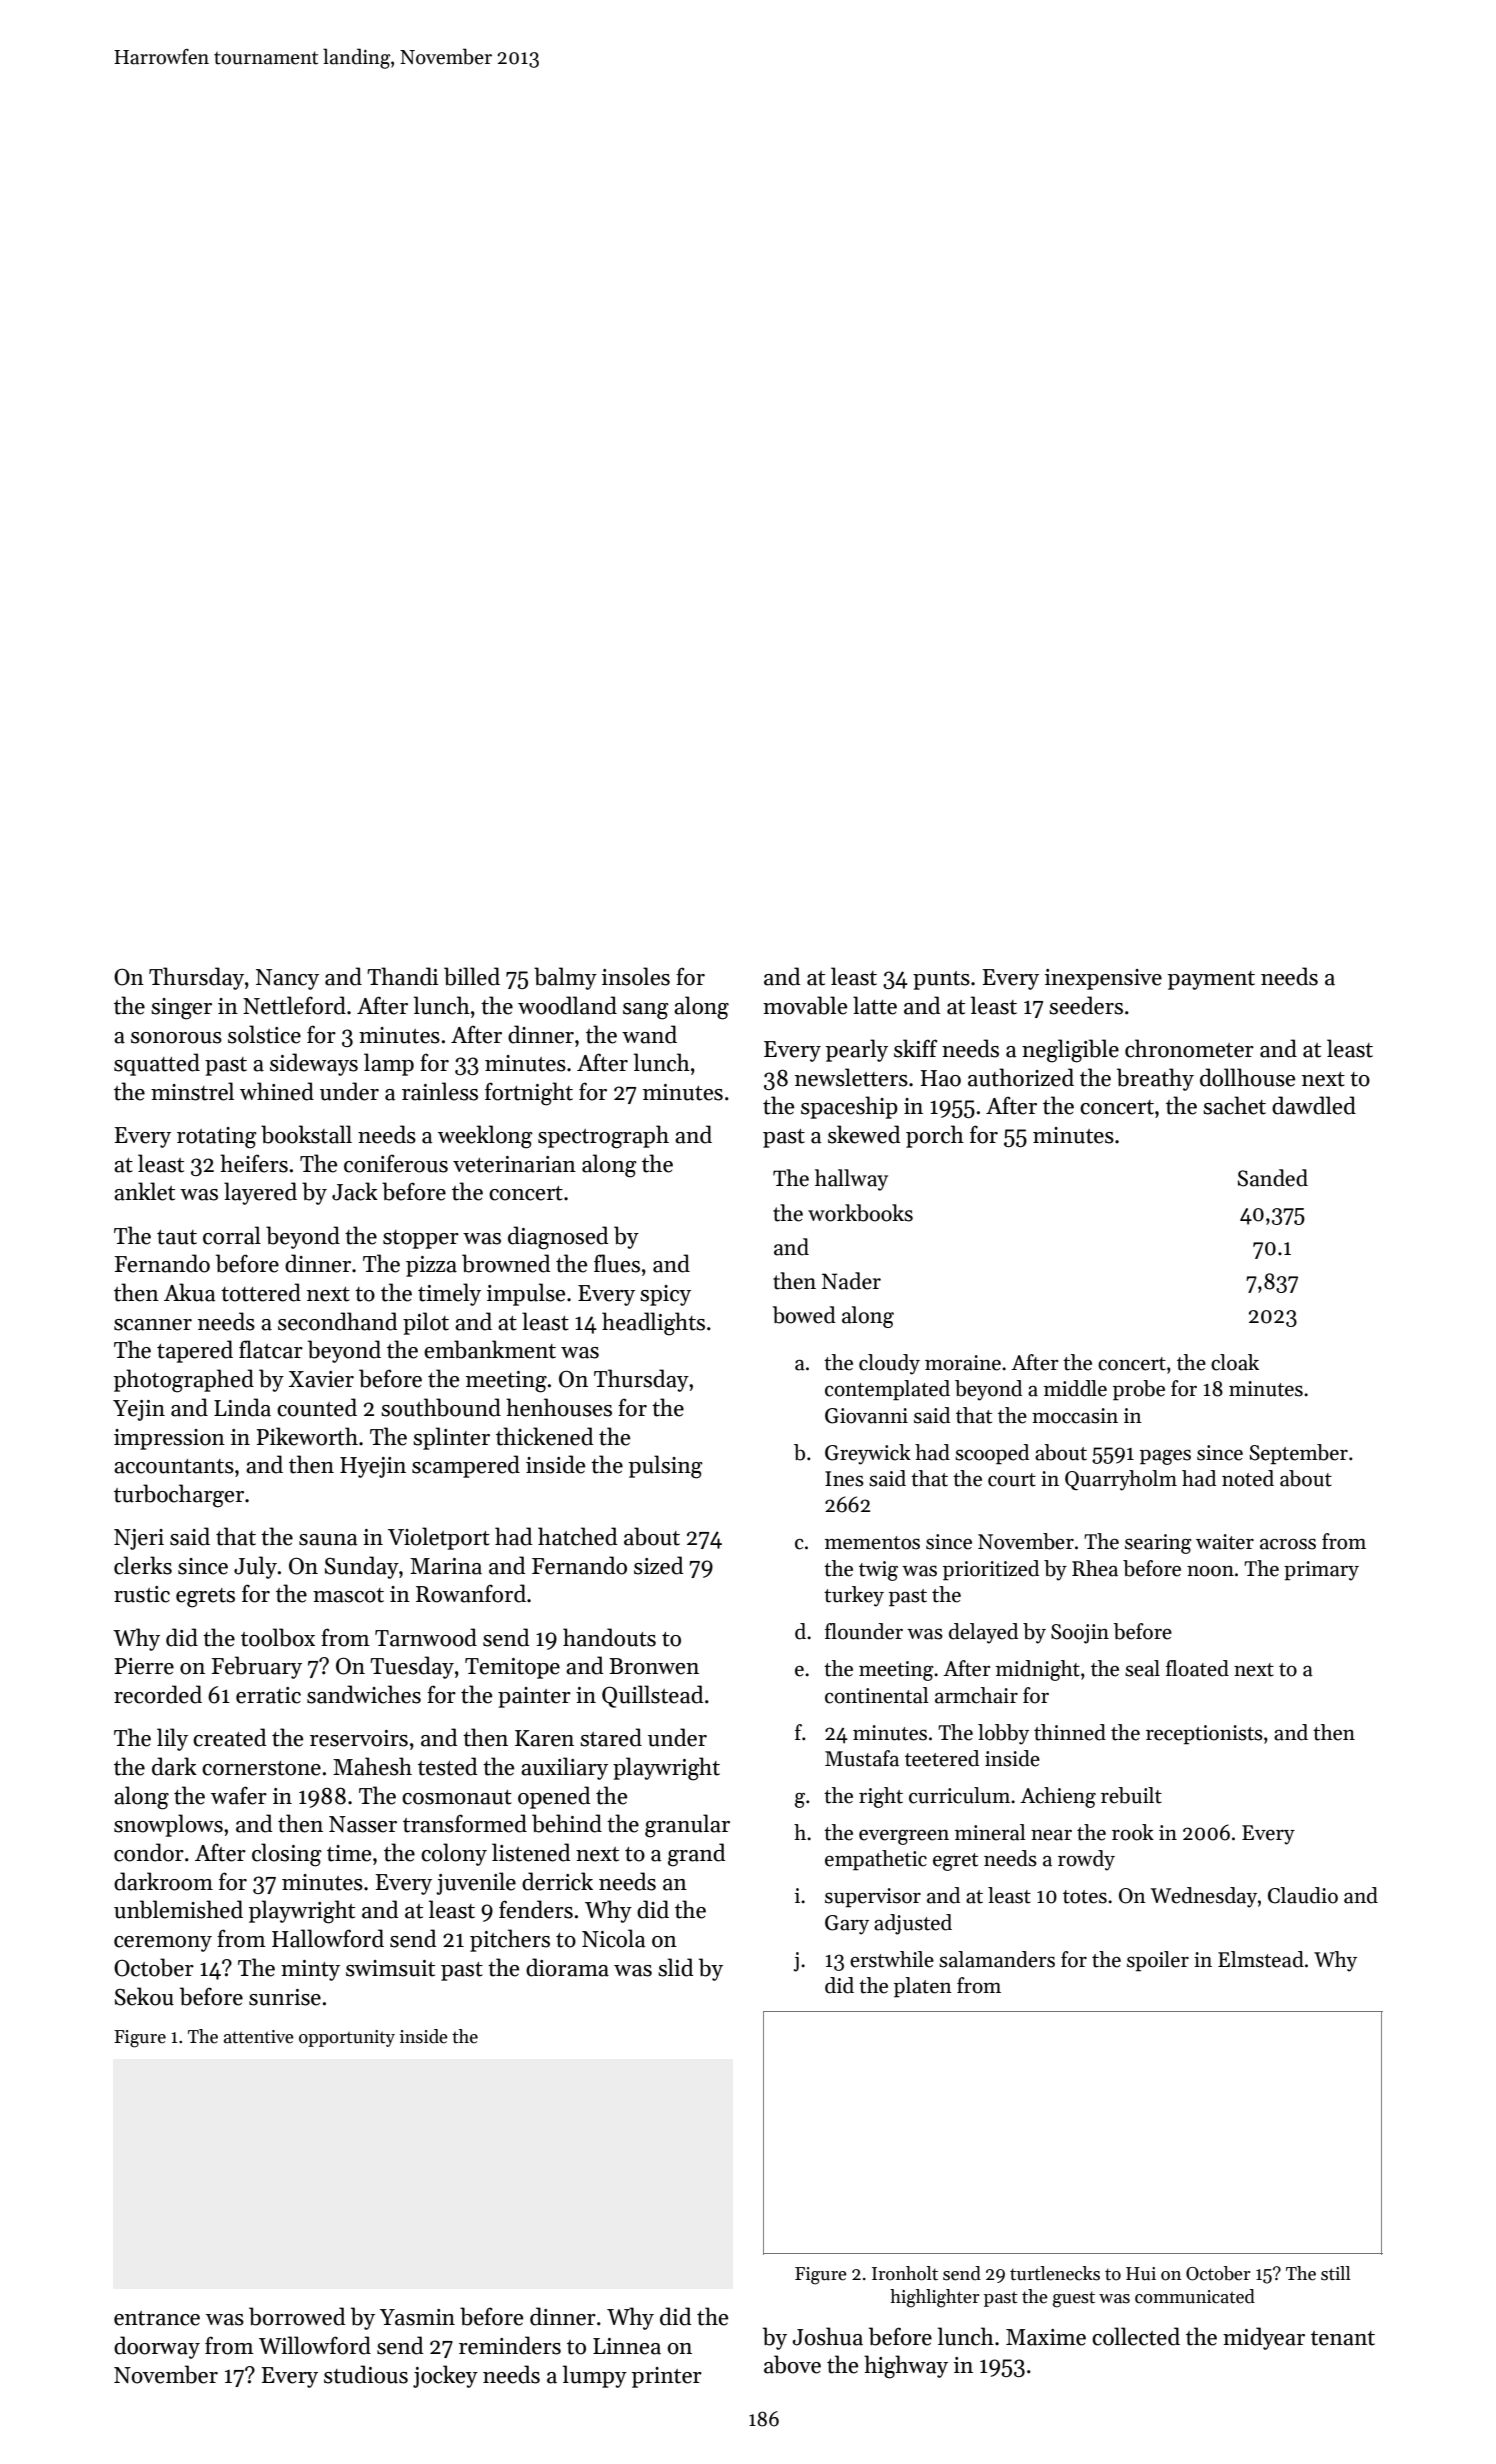  I want to click on still, so click(1336, 2273).
